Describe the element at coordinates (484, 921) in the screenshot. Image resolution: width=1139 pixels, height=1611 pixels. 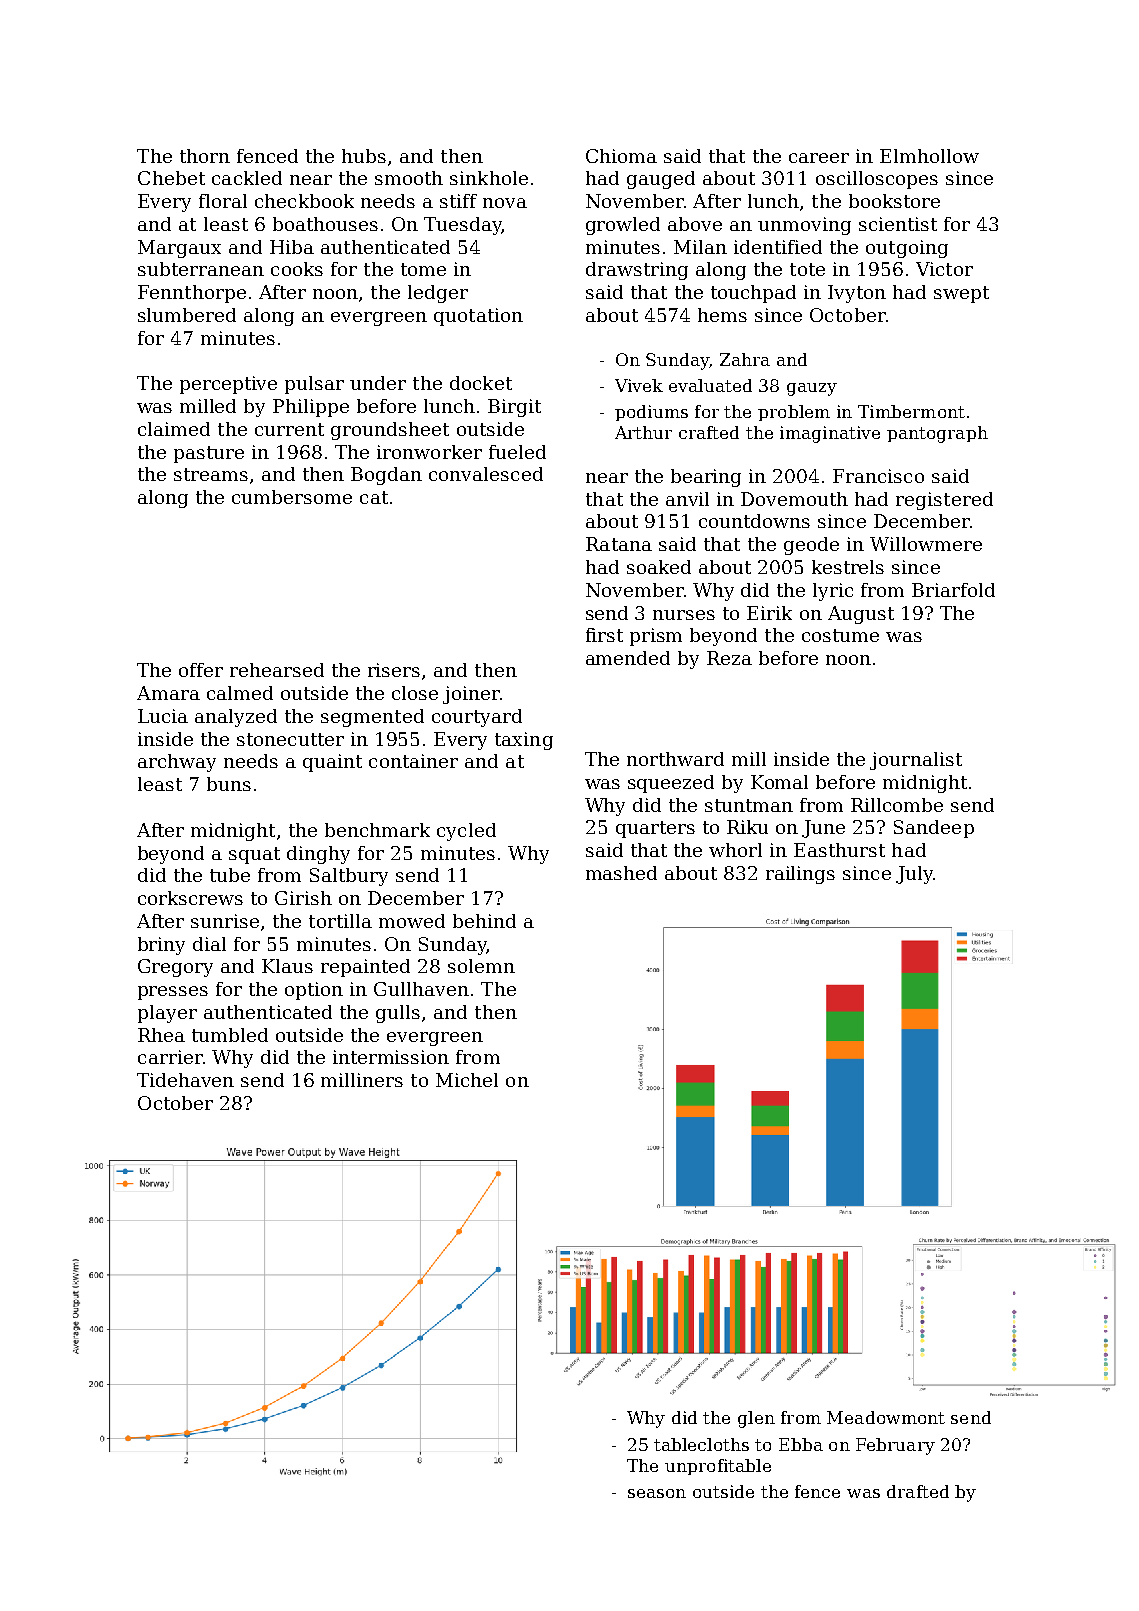
I see `behind` at that location.
